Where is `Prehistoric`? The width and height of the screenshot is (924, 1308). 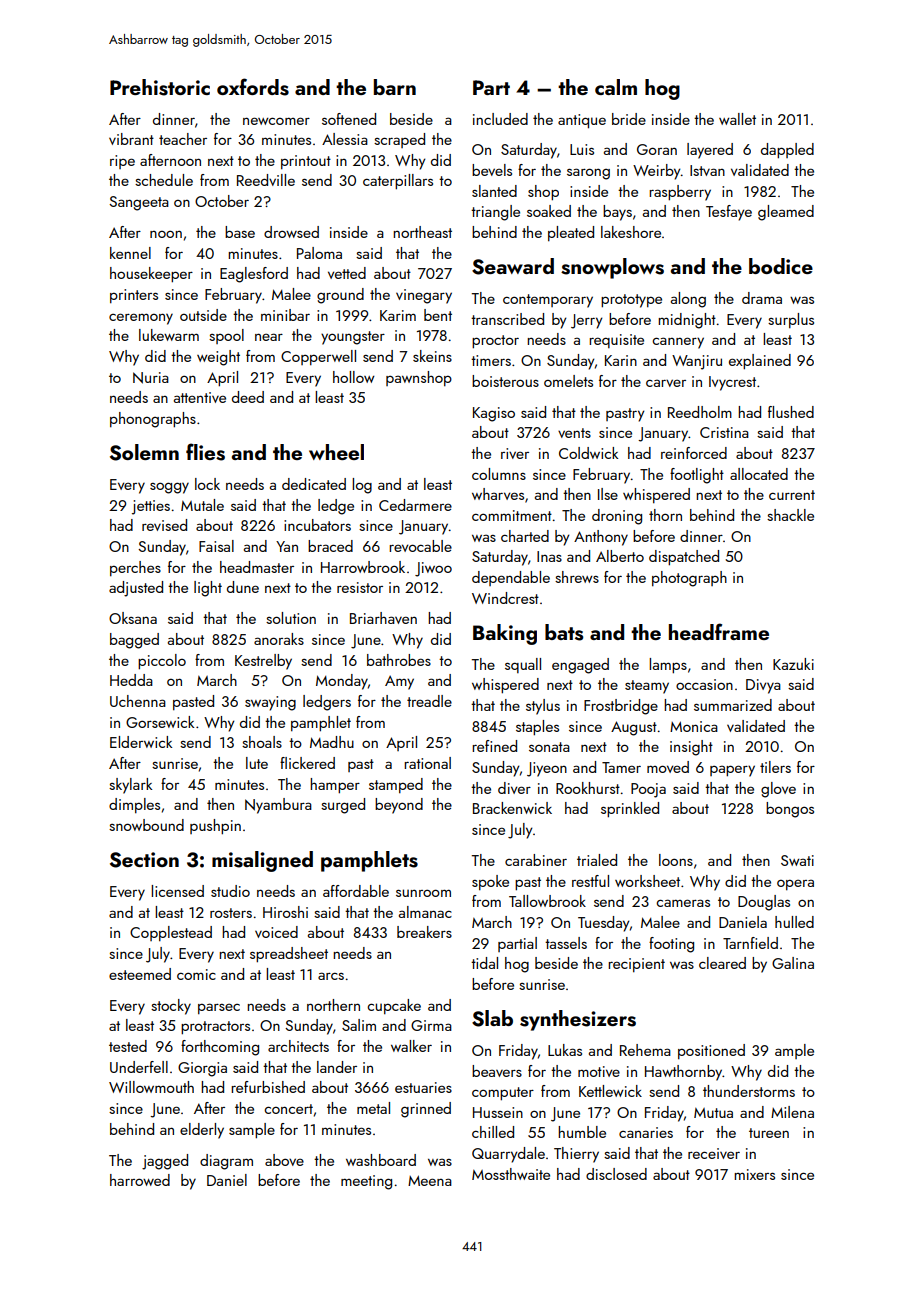 Prehistoric is located at coordinates (160, 87).
